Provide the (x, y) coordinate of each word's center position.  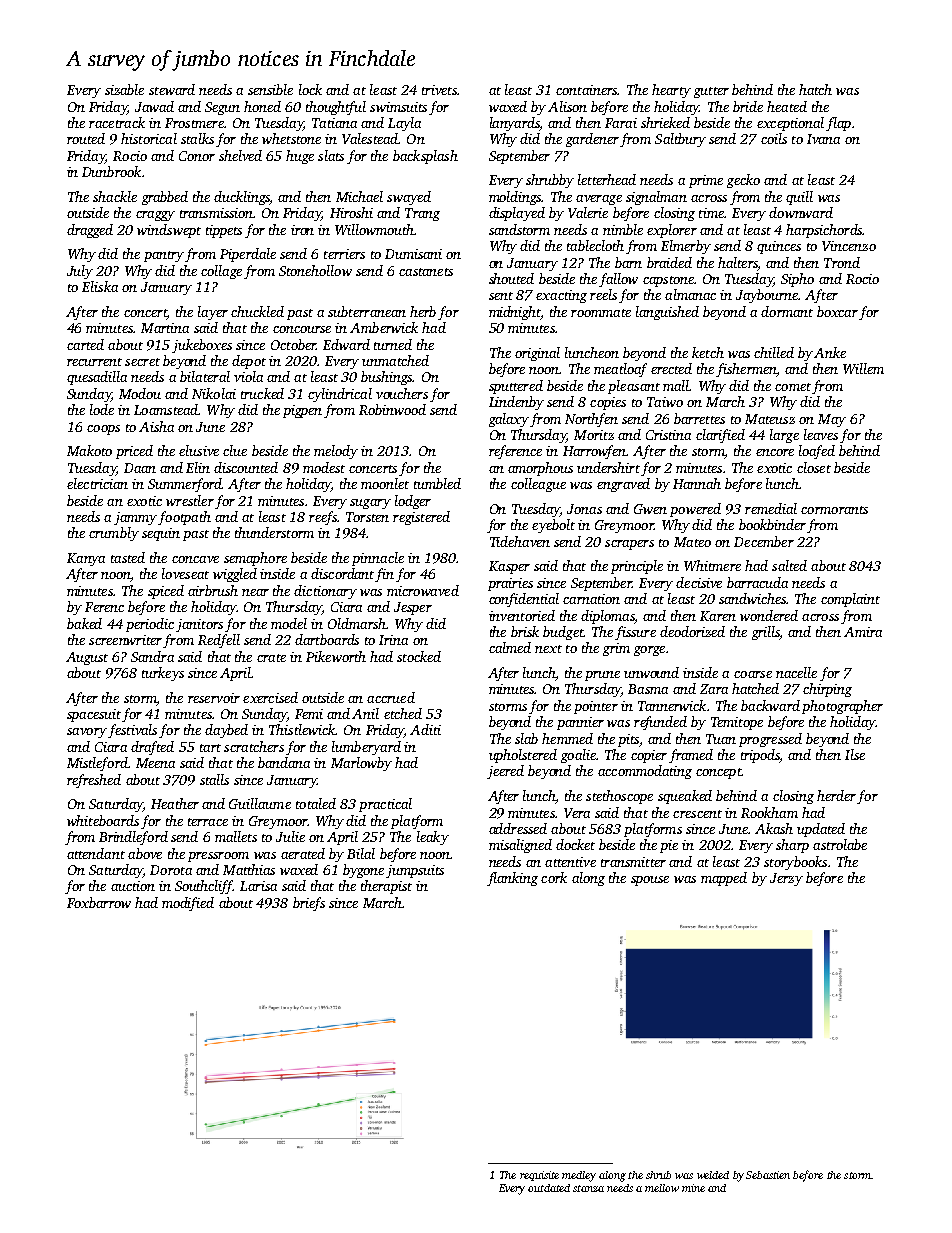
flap (838, 124)
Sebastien (768, 1175)
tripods (760, 756)
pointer (596, 707)
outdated (549, 1188)
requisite (539, 1176)
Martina (165, 328)
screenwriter (125, 640)
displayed (517, 214)
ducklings (242, 198)
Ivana (823, 139)
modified (188, 904)
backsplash (425, 157)
